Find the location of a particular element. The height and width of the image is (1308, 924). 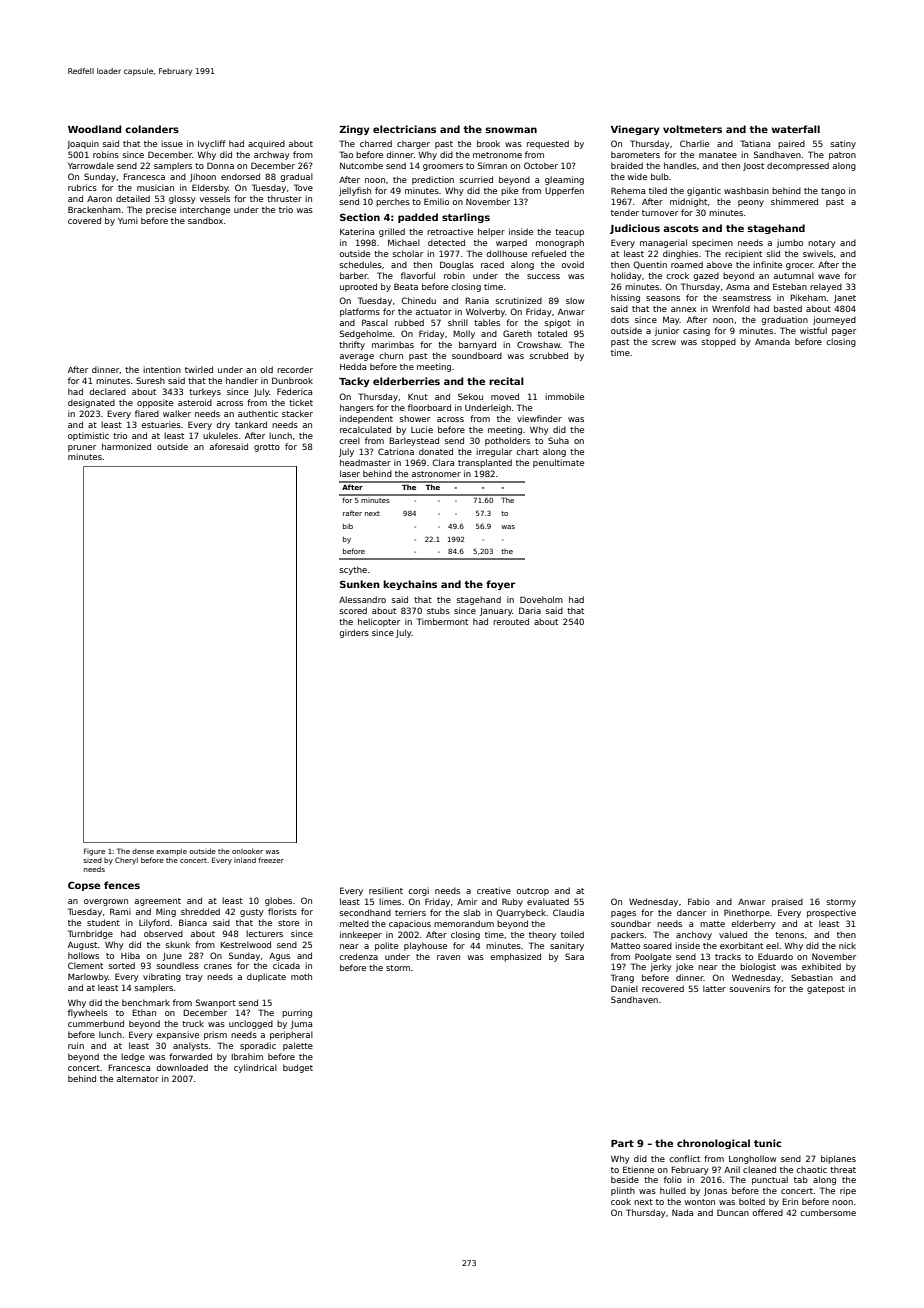

headmaster is located at coordinates (365, 462).
